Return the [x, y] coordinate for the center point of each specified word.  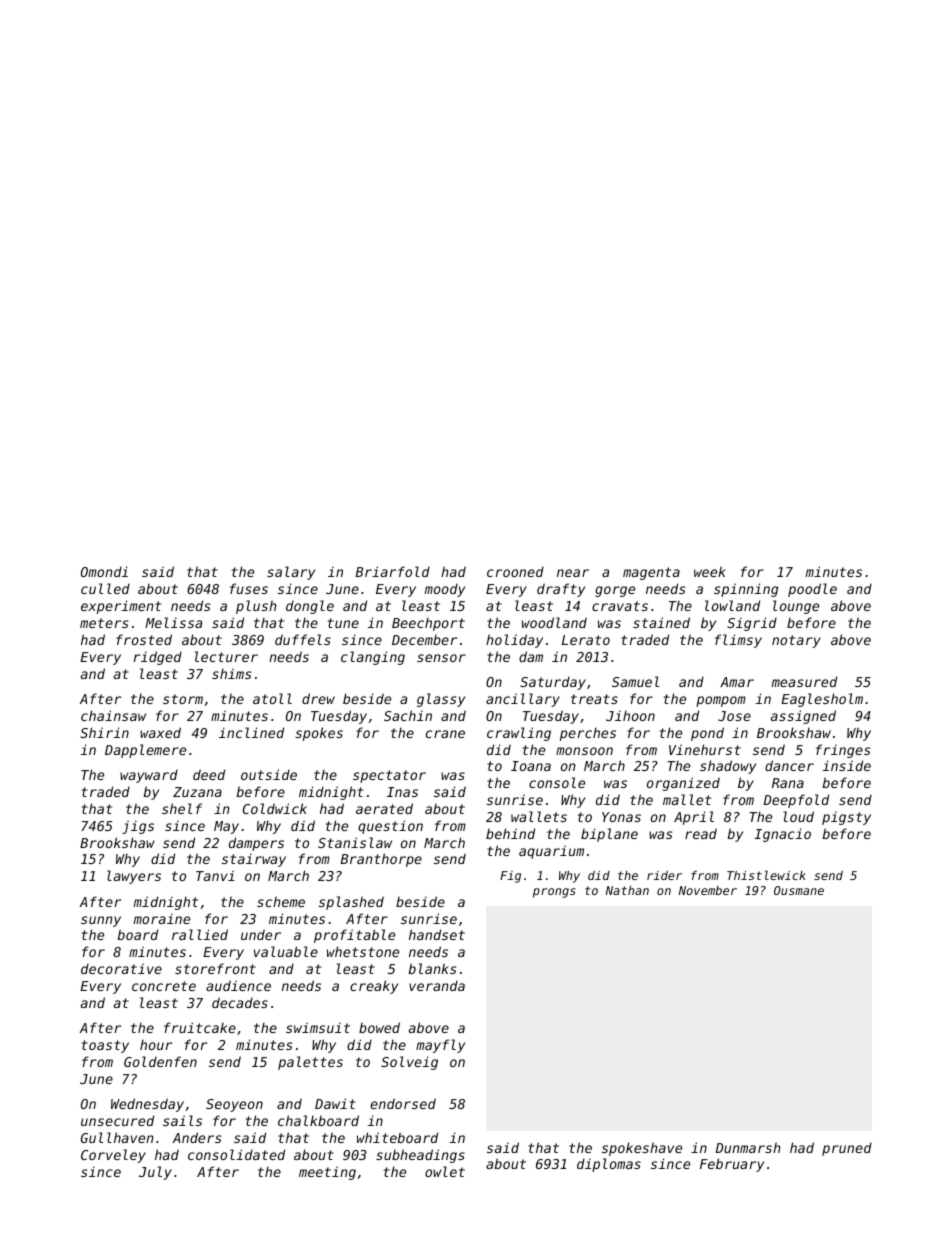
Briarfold [393, 571]
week [710, 571]
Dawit [335, 1103]
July [155, 1173]
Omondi [104, 571]
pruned [847, 1149]
